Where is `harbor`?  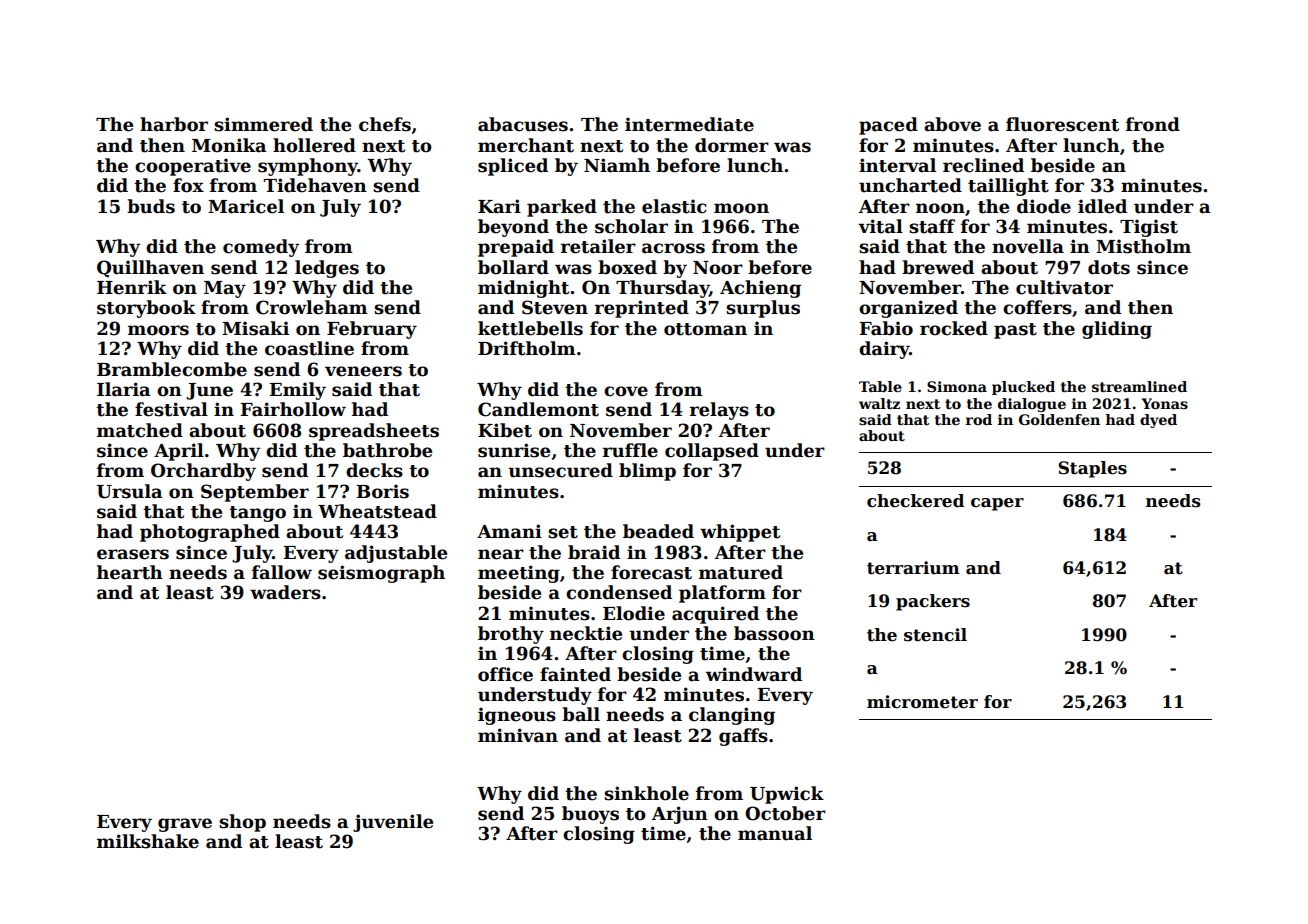
harbor is located at coordinates (174, 124).
